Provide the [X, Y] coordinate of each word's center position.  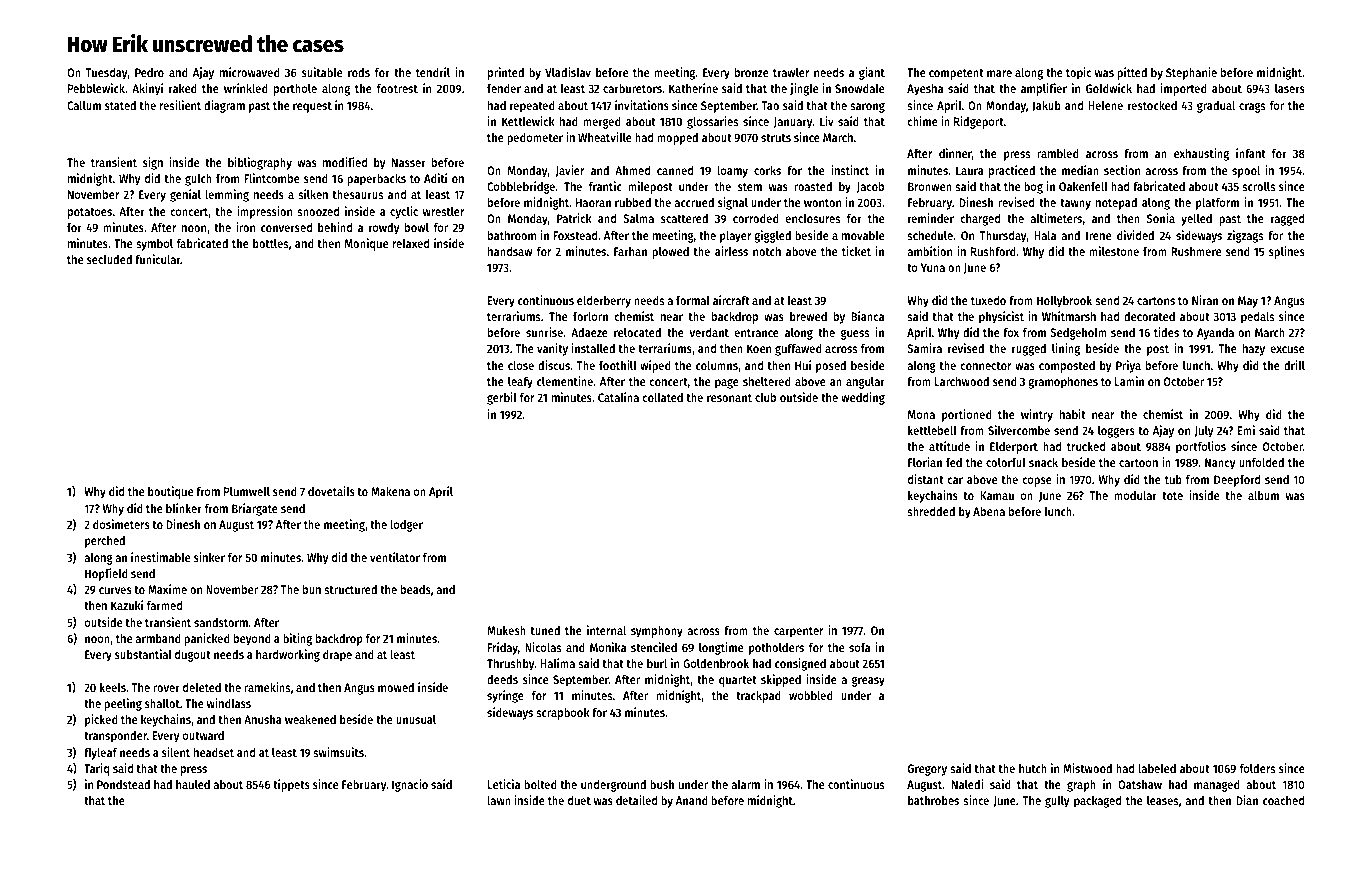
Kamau [997, 495]
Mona [921, 414]
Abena [989, 511]
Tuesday [107, 74]
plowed [670, 253]
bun [312, 589]
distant [926, 479]
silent [176, 752]
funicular [158, 259]
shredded [931, 511]
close [521, 365]
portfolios [1201, 447]
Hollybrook [1064, 302]
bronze [752, 72]
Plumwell [247, 491]
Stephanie [1191, 73]
